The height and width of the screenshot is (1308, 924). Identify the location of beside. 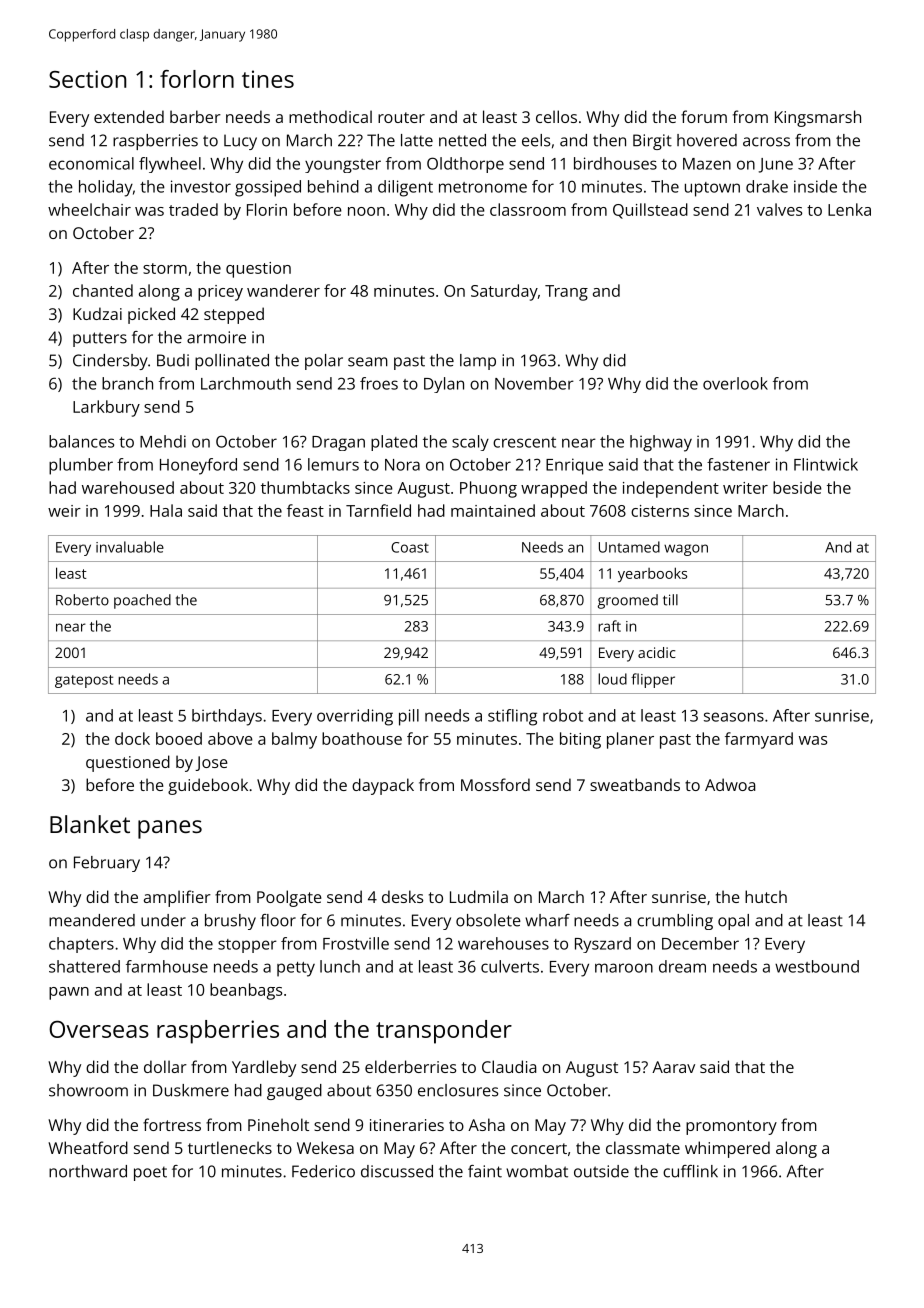
(797, 487).
